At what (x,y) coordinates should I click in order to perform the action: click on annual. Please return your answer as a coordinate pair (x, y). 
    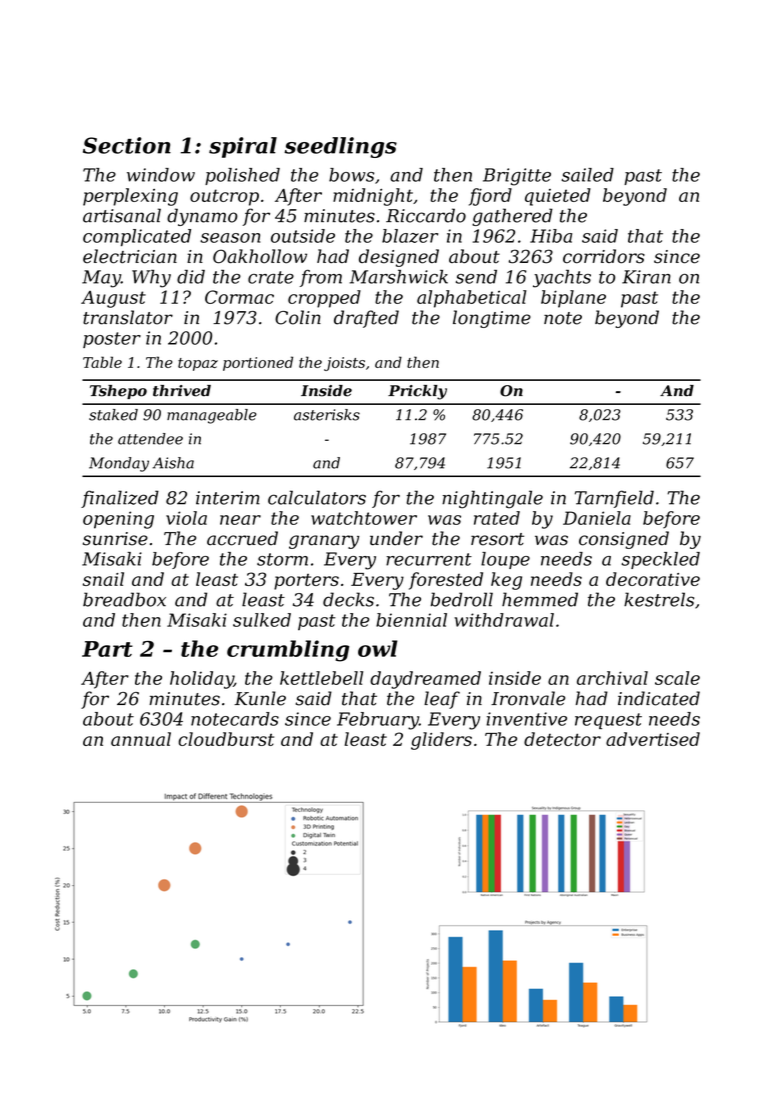
    Looking at the image, I should click on (141, 739).
